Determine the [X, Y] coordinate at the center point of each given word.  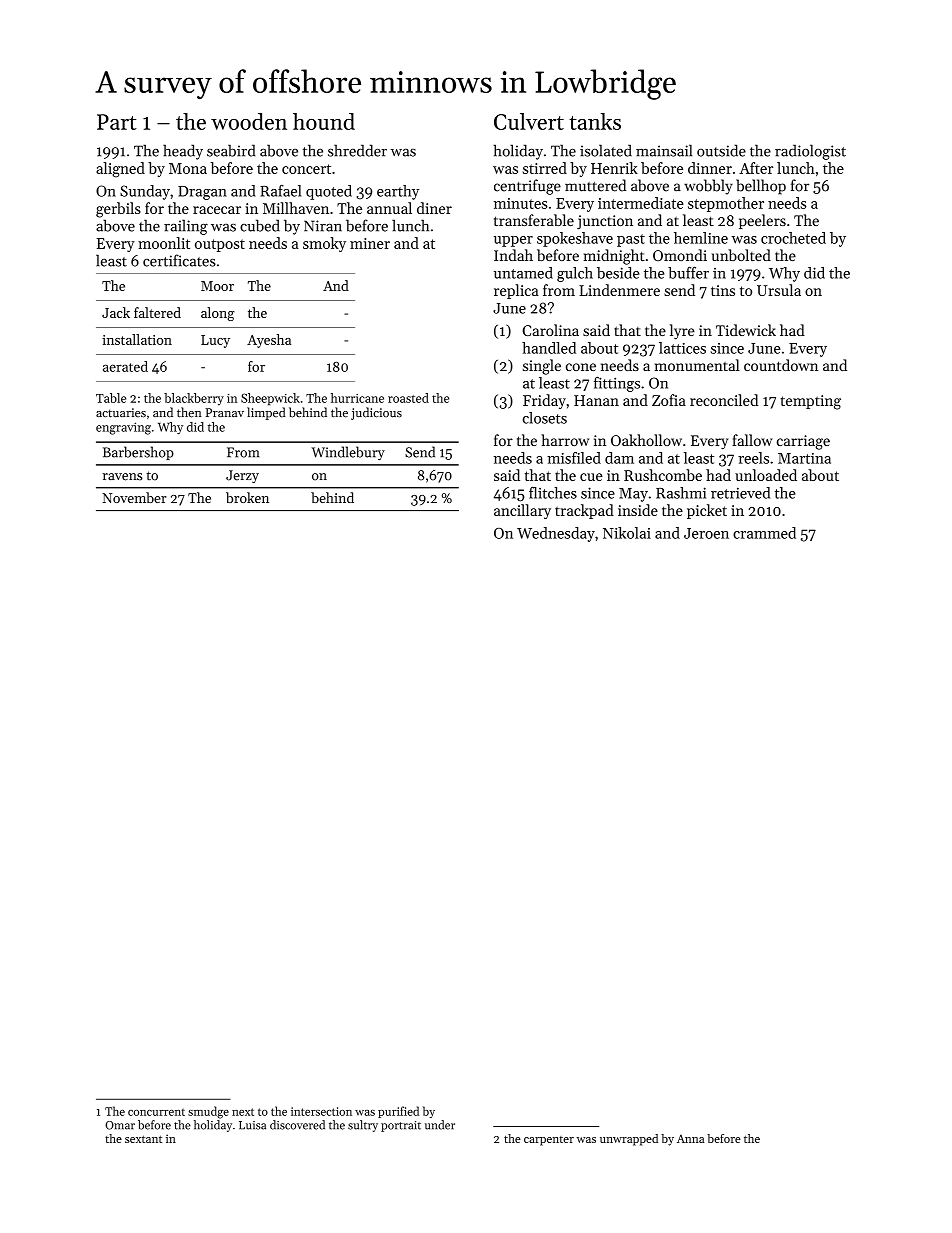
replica [516, 291]
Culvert [529, 121]
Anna [690, 1138]
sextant [143, 1139]
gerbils [118, 210]
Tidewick [746, 330]
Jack [116, 312]
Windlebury [348, 453]
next [243, 1112]
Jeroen [706, 533]
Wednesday [556, 534]
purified [398, 1112]
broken [247, 497]
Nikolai [627, 533]
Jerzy [242, 476]
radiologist [810, 152]
